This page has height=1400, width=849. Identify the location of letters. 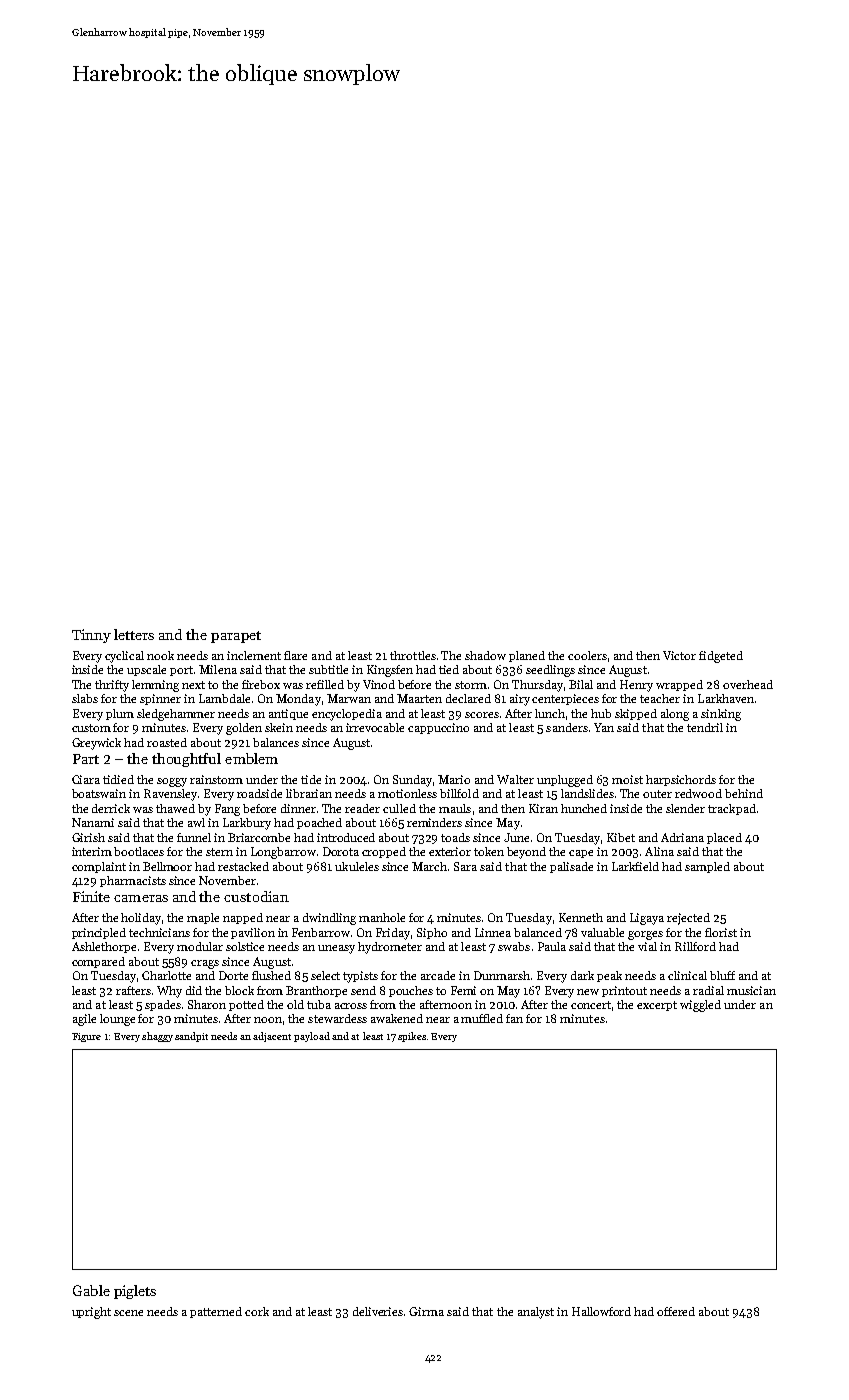
(134, 634).
